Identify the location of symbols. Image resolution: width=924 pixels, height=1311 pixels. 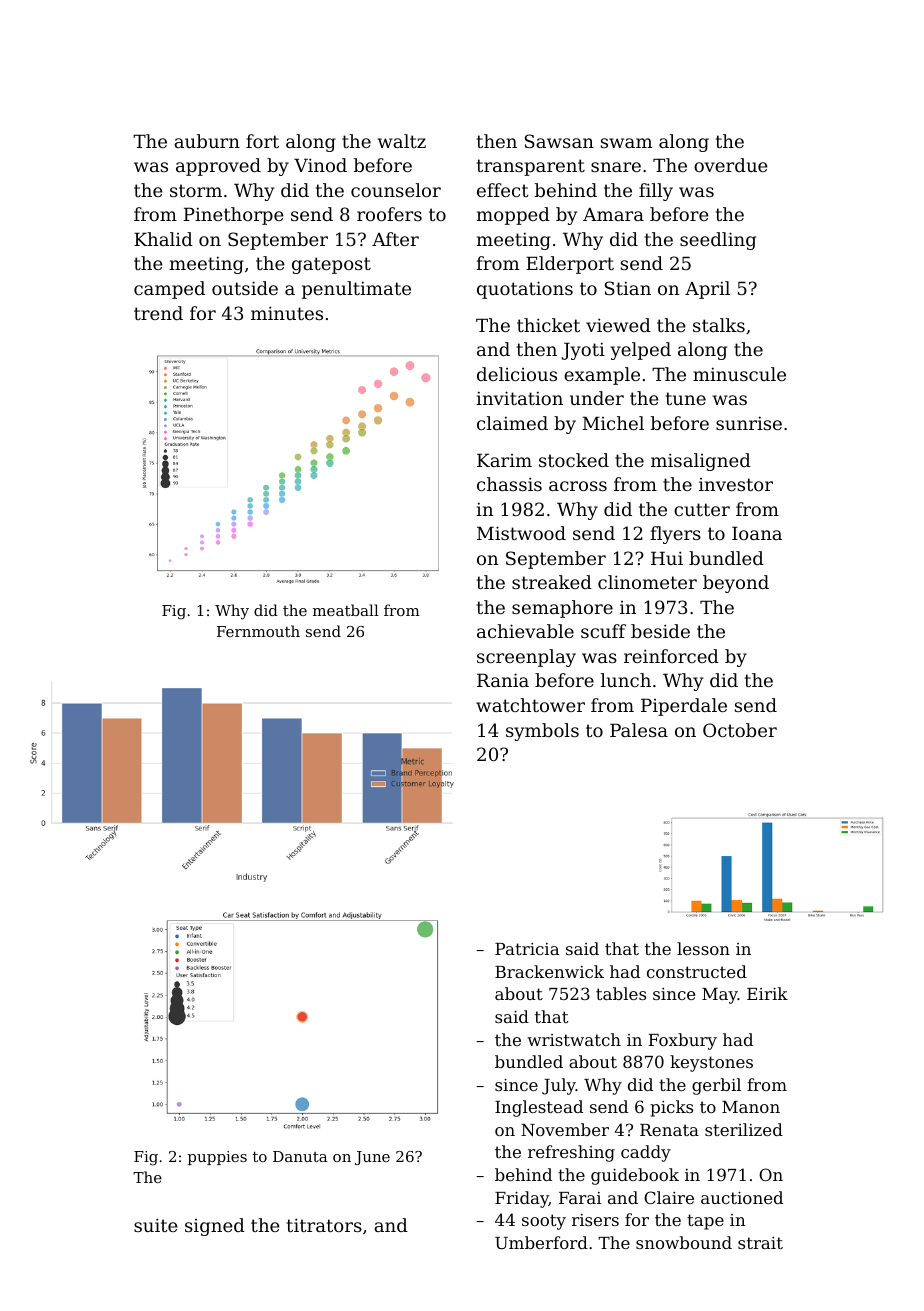
(542, 732).
